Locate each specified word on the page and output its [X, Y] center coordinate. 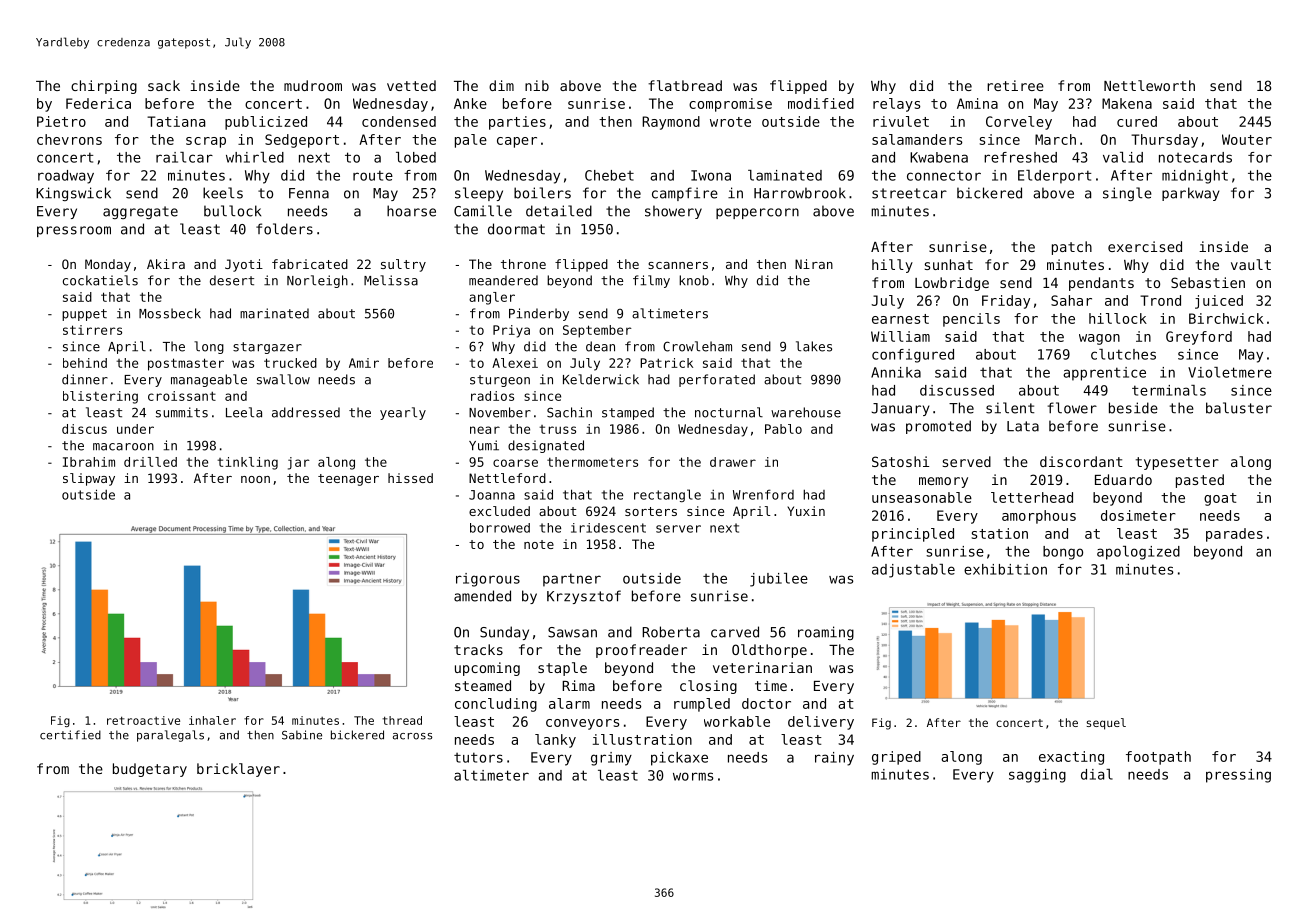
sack [164, 85]
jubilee [779, 580]
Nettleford [507, 478]
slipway [89, 479]
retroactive [143, 720]
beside [1133, 408]
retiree [1015, 85]
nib [537, 85]
